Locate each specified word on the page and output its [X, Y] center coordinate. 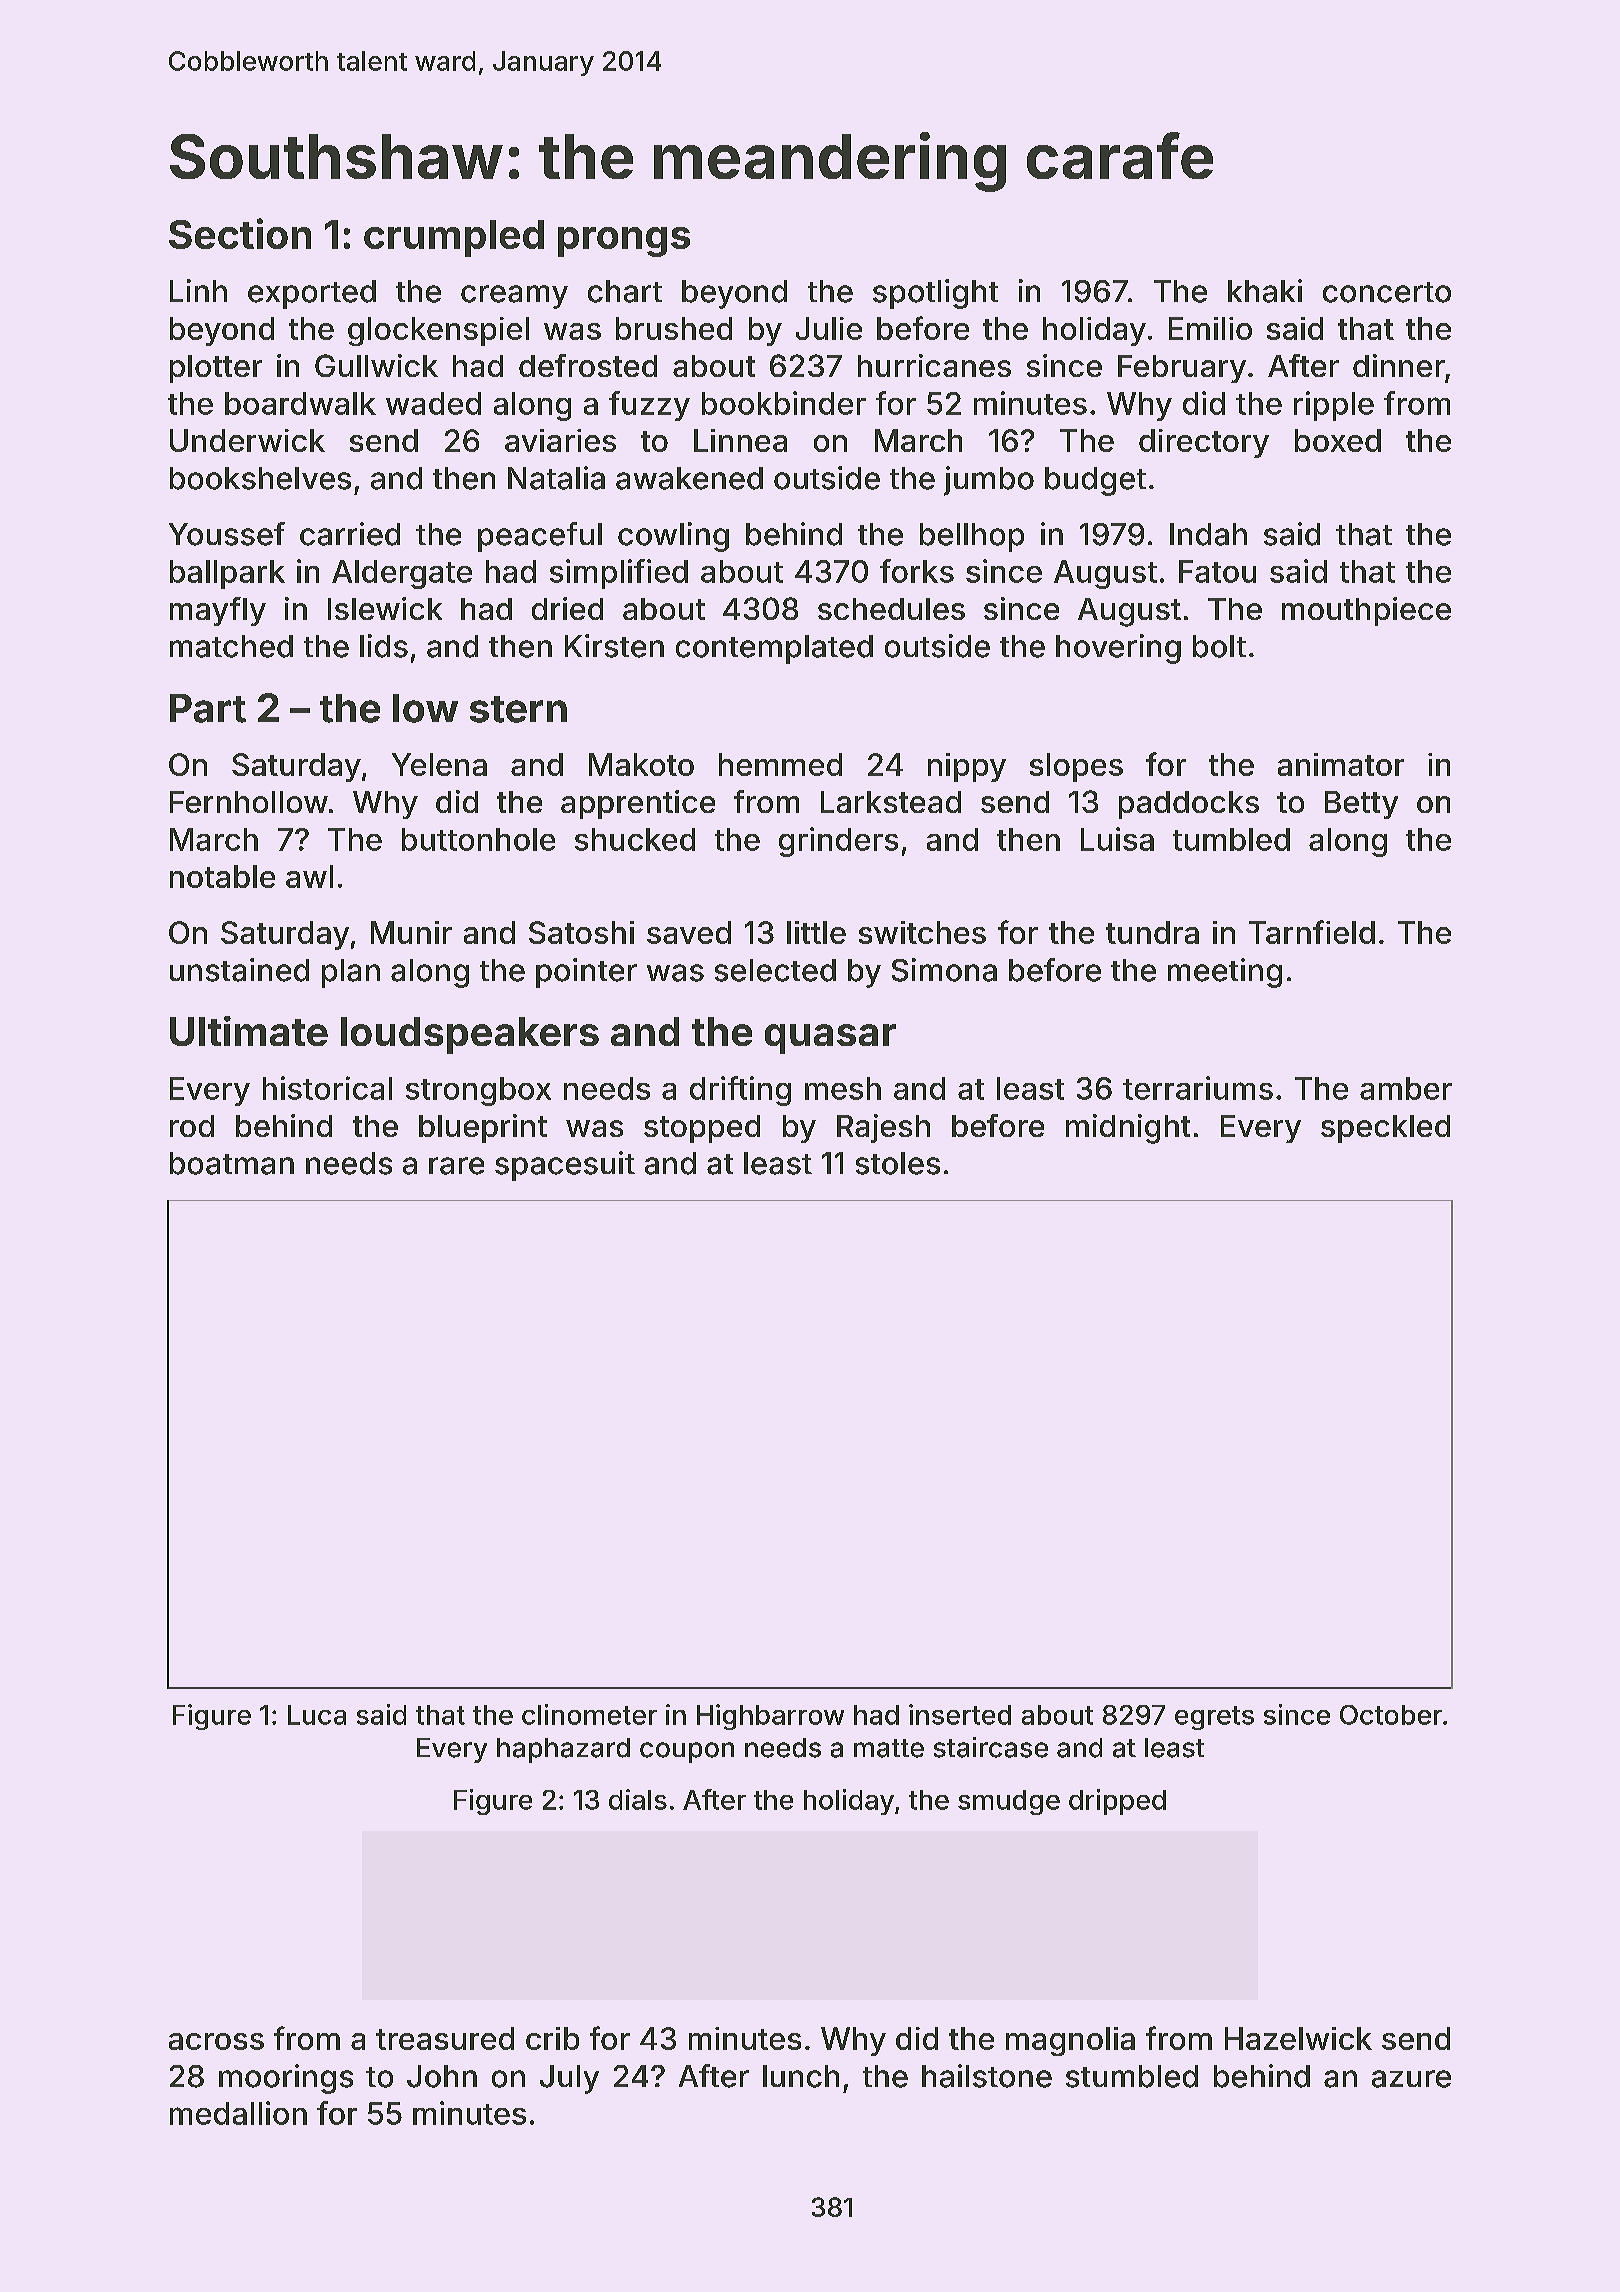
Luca [317, 1715]
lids [384, 646]
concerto [1387, 292]
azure [1411, 2079]
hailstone [987, 2076]
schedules [891, 609]
